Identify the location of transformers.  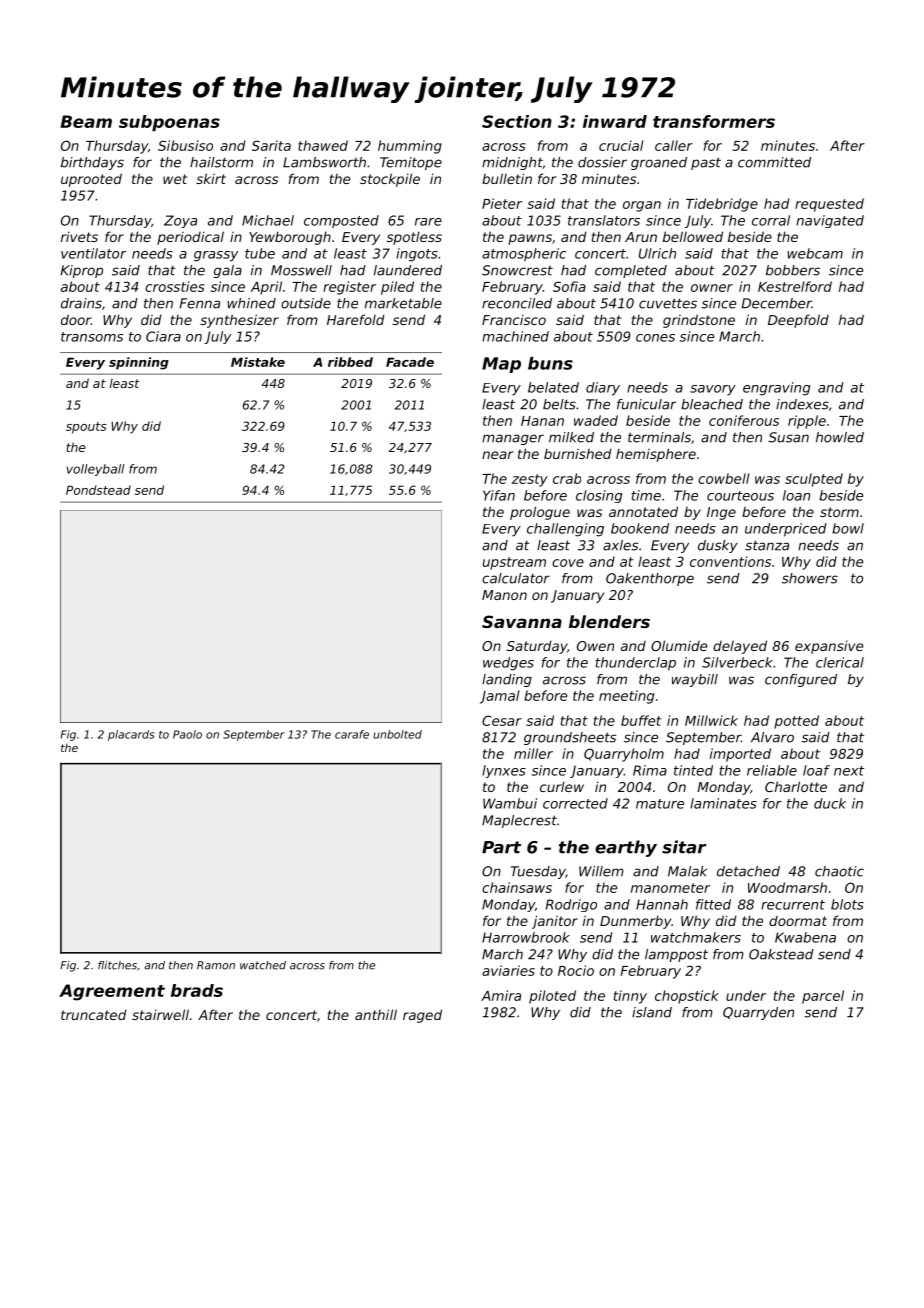
(714, 121).
